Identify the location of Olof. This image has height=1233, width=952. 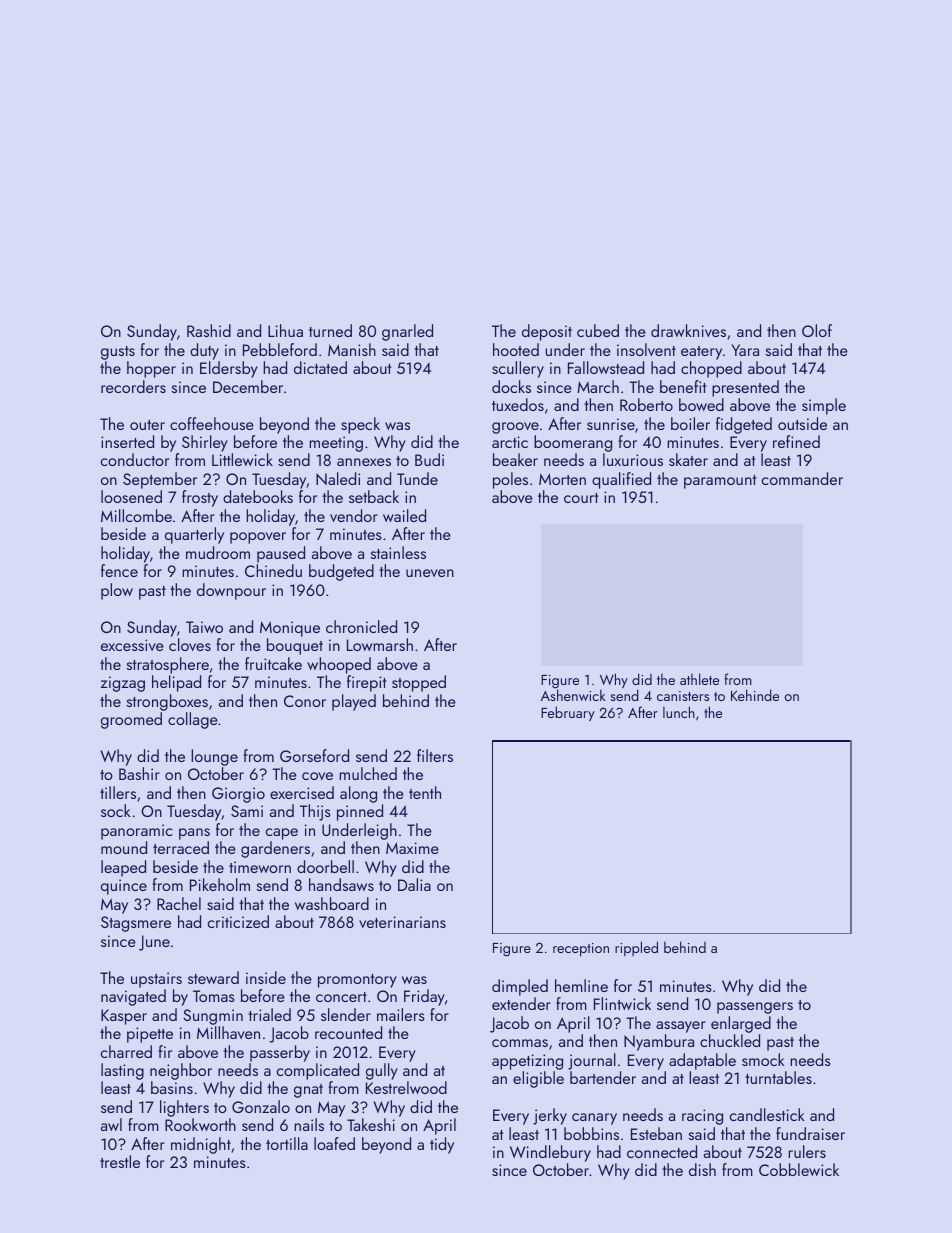
(817, 330).
